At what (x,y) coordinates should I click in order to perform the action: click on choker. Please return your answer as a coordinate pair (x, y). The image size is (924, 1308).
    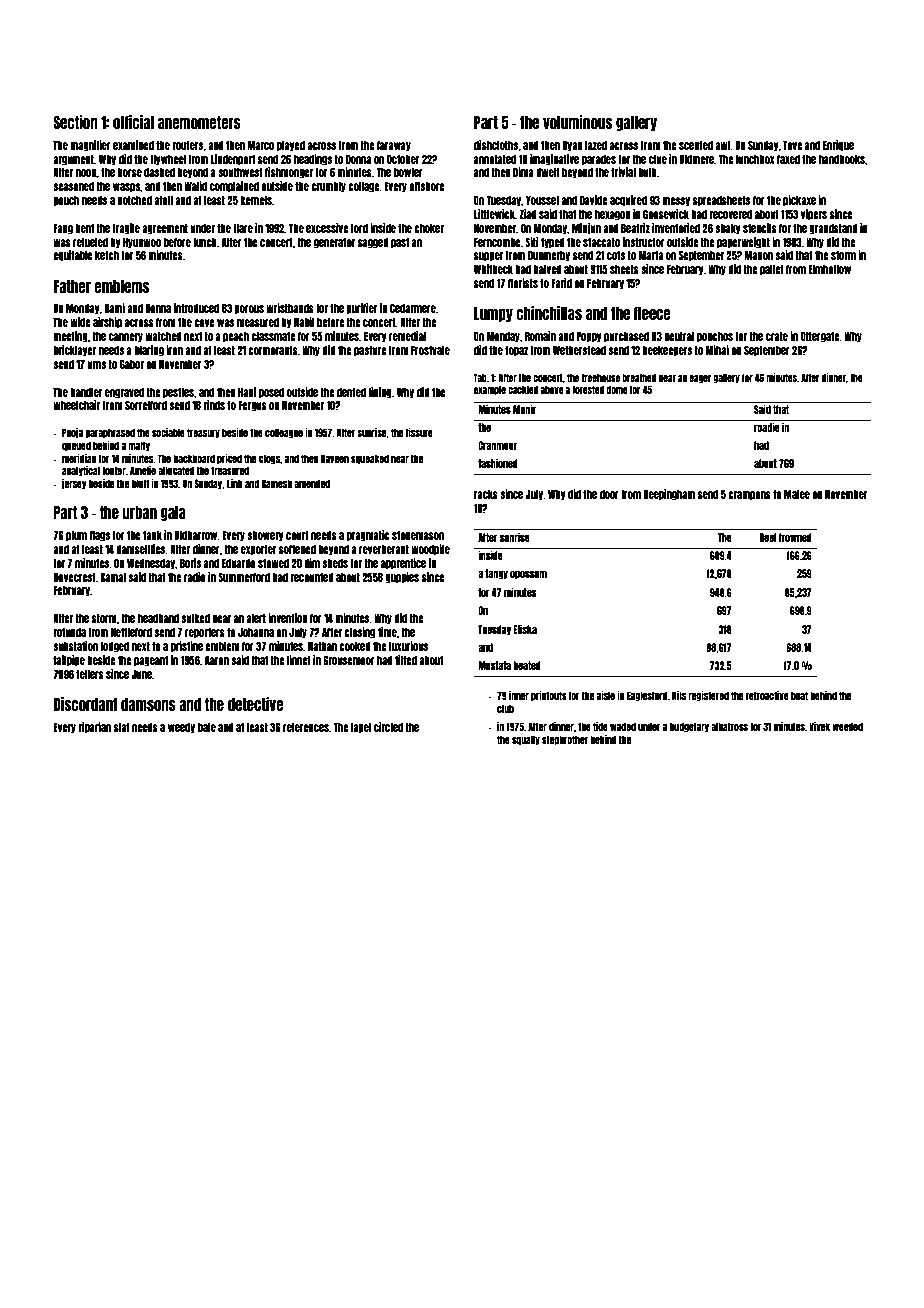
    Looking at the image, I should click on (429, 228).
